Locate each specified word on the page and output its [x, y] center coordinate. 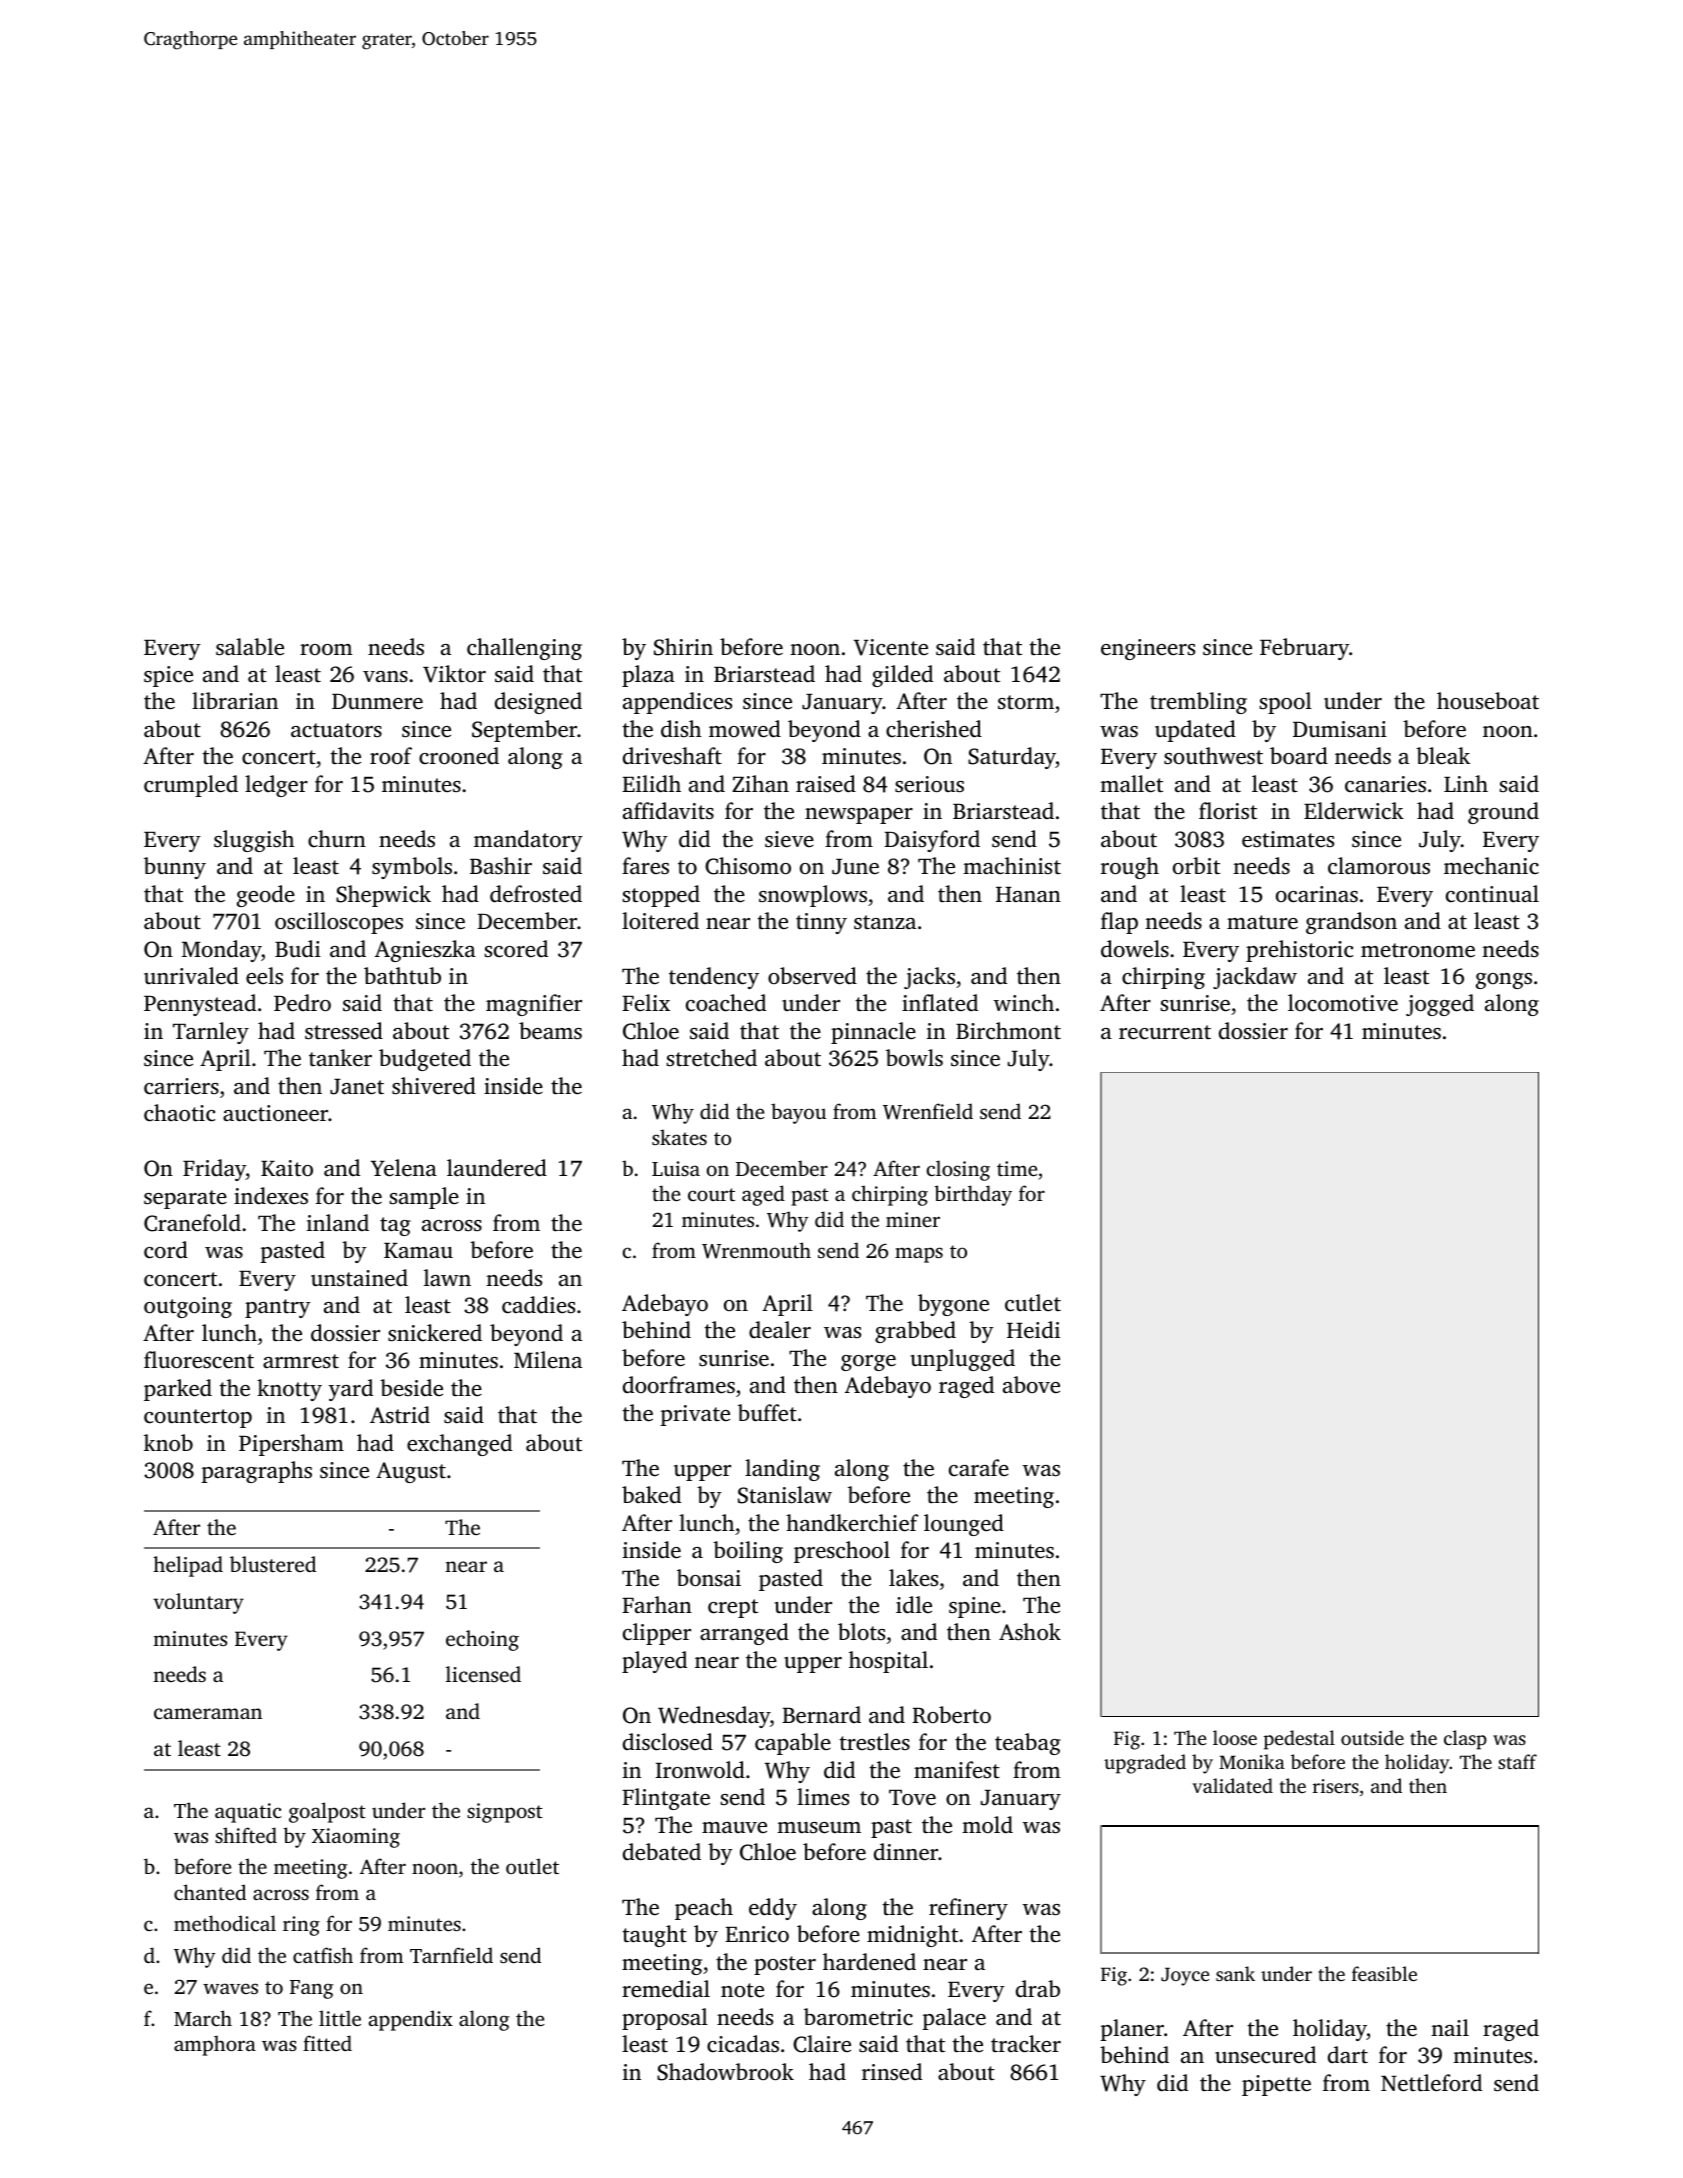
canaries [1385, 784]
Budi [298, 949]
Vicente [891, 647]
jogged [1440, 1005]
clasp [1465, 1740]
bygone [953, 1305]
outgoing [188, 1307]
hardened [869, 1962]
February [1304, 649]
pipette [1276, 2085]
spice [168, 676]
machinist [1012, 865]
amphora [215, 2045]
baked [651, 1494]
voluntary [198, 1603]
